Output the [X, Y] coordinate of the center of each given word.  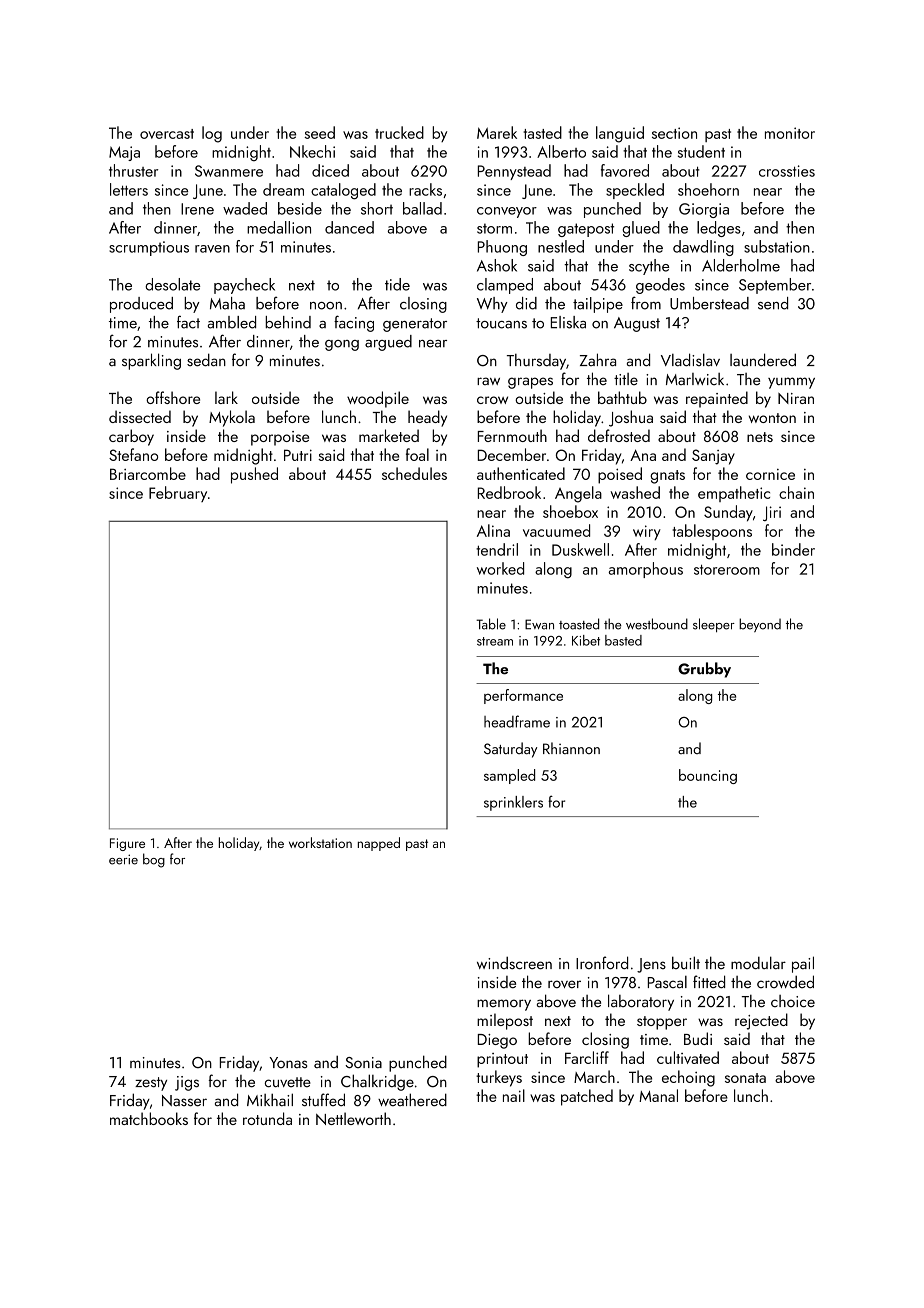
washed [635, 492]
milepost [505, 1021]
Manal [658, 1095]
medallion [279, 227]
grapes [530, 383]
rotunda [267, 1118]
